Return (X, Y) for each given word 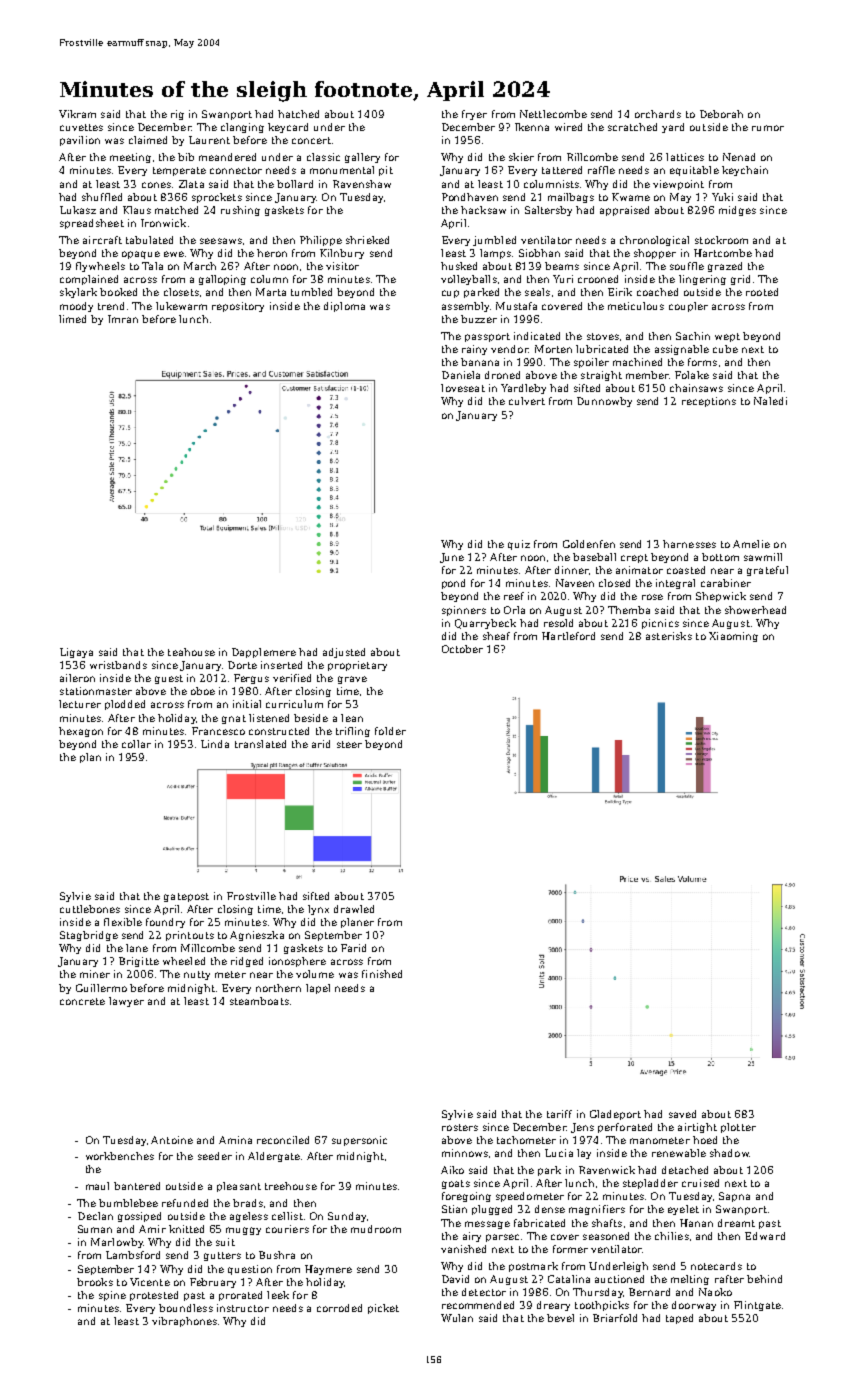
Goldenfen (589, 544)
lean (352, 718)
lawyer (126, 1002)
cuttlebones (90, 909)
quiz (519, 545)
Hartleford (568, 636)
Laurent (209, 140)
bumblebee (128, 1203)
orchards (658, 114)
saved (682, 1114)
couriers (287, 1229)
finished (382, 974)
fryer (474, 115)
